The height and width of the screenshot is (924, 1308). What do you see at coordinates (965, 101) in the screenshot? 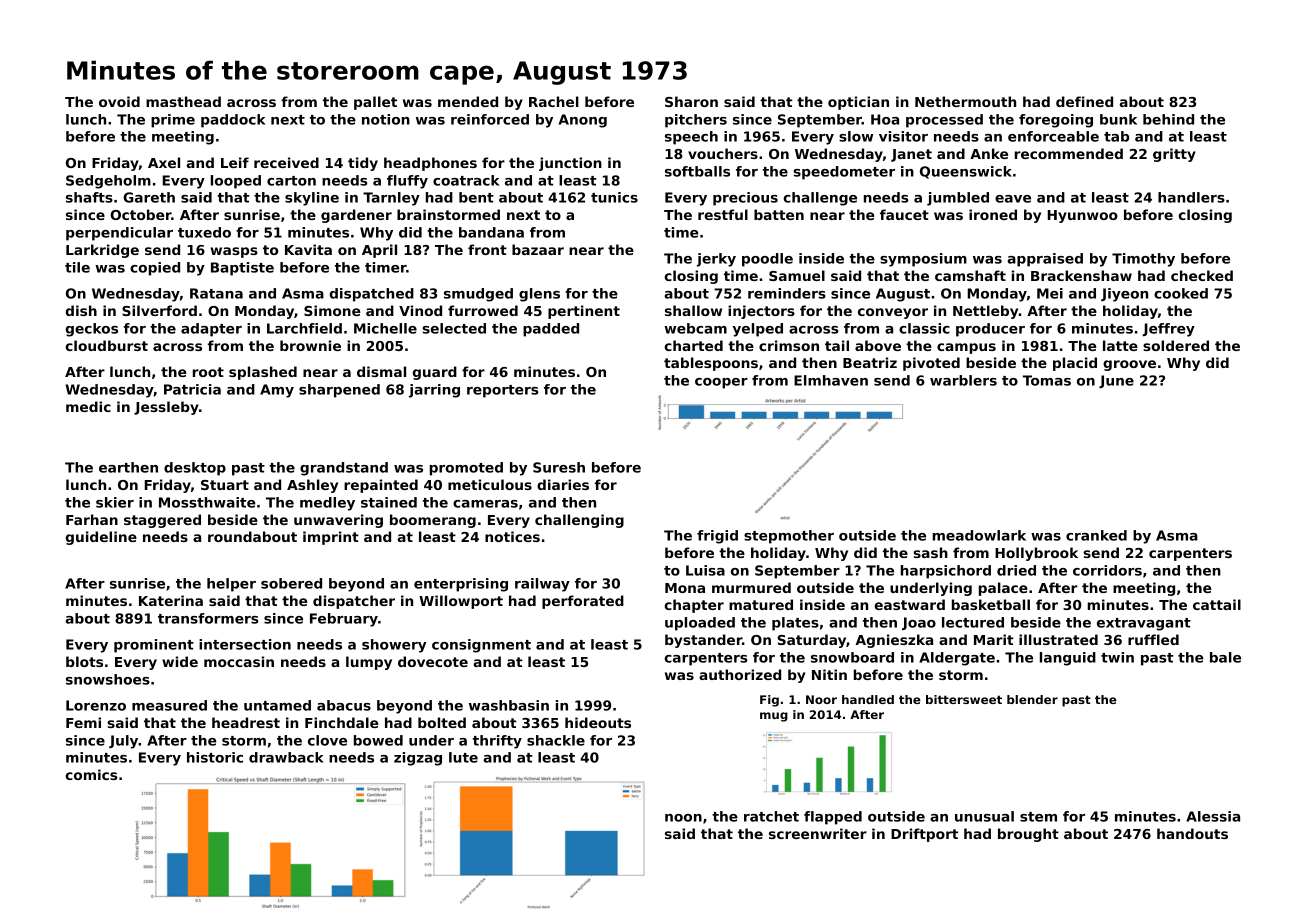
I see `Nethermouth` at bounding box center [965, 101].
